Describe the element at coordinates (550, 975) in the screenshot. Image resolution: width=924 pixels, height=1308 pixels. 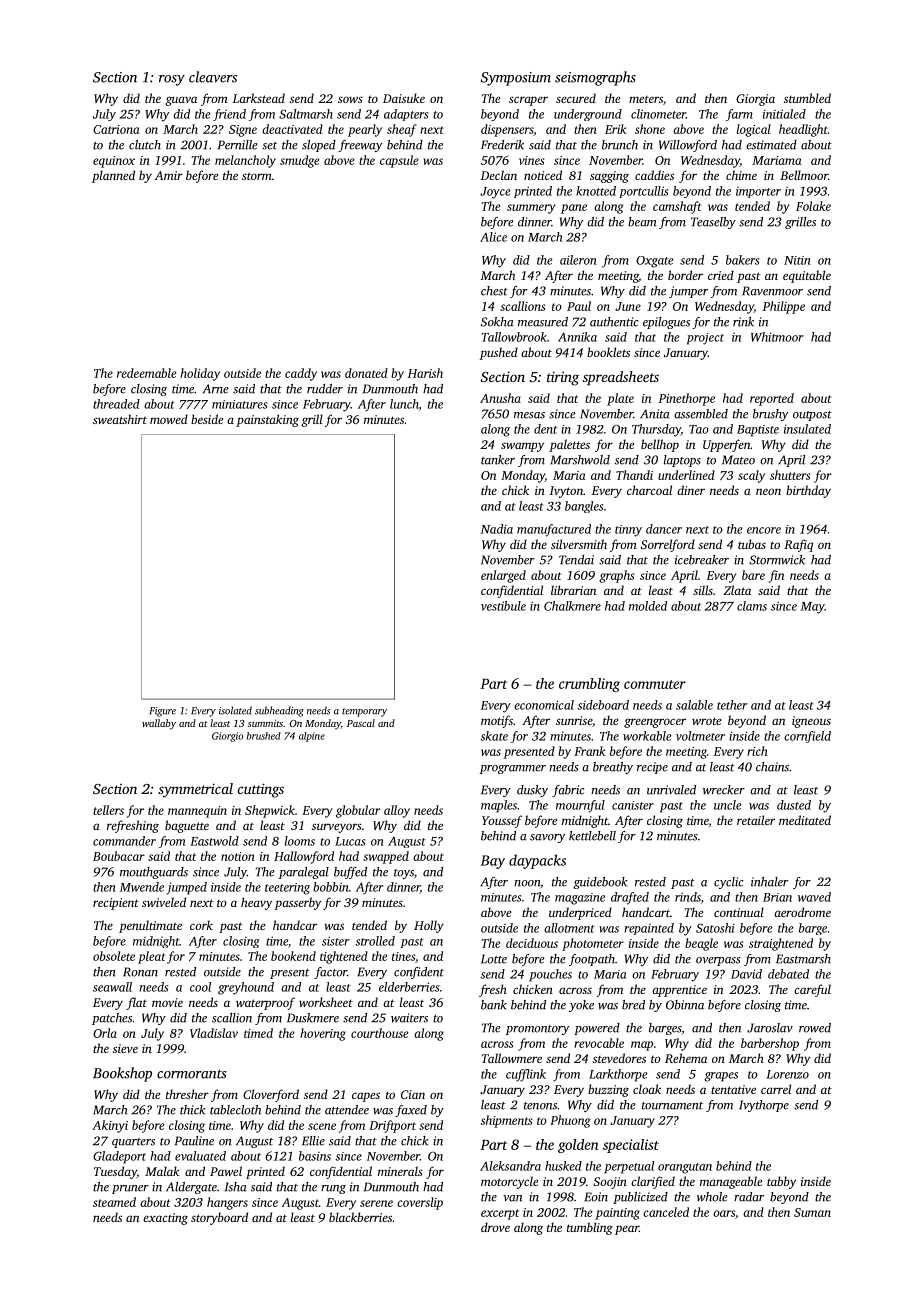
I see `pouches` at that location.
